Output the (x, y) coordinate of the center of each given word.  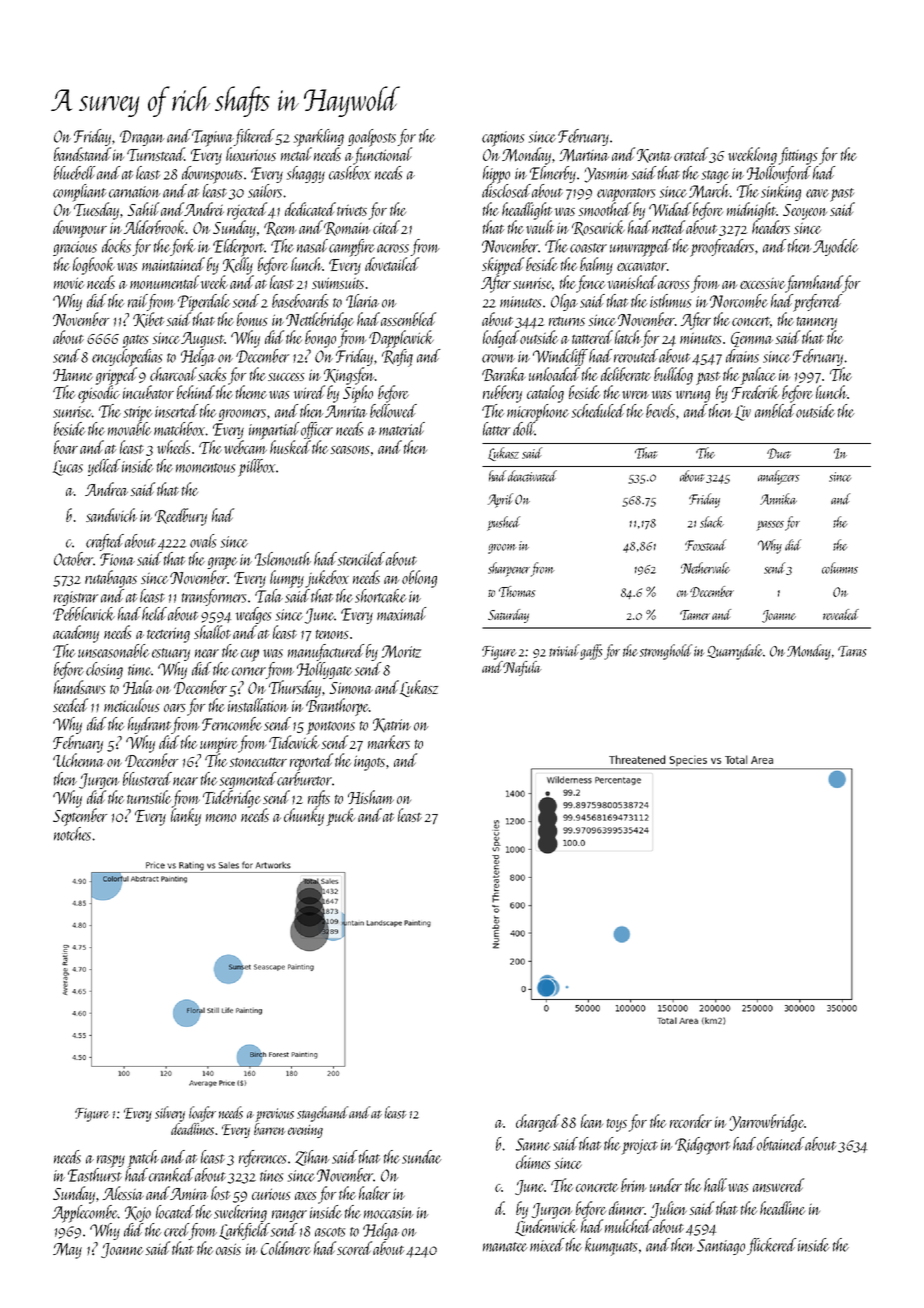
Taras (852, 651)
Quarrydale (735, 652)
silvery (170, 1114)
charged (538, 1123)
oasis (228, 1249)
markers (389, 742)
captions (503, 139)
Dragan (142, 138)
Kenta (654, 156)
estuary (171, 654)
